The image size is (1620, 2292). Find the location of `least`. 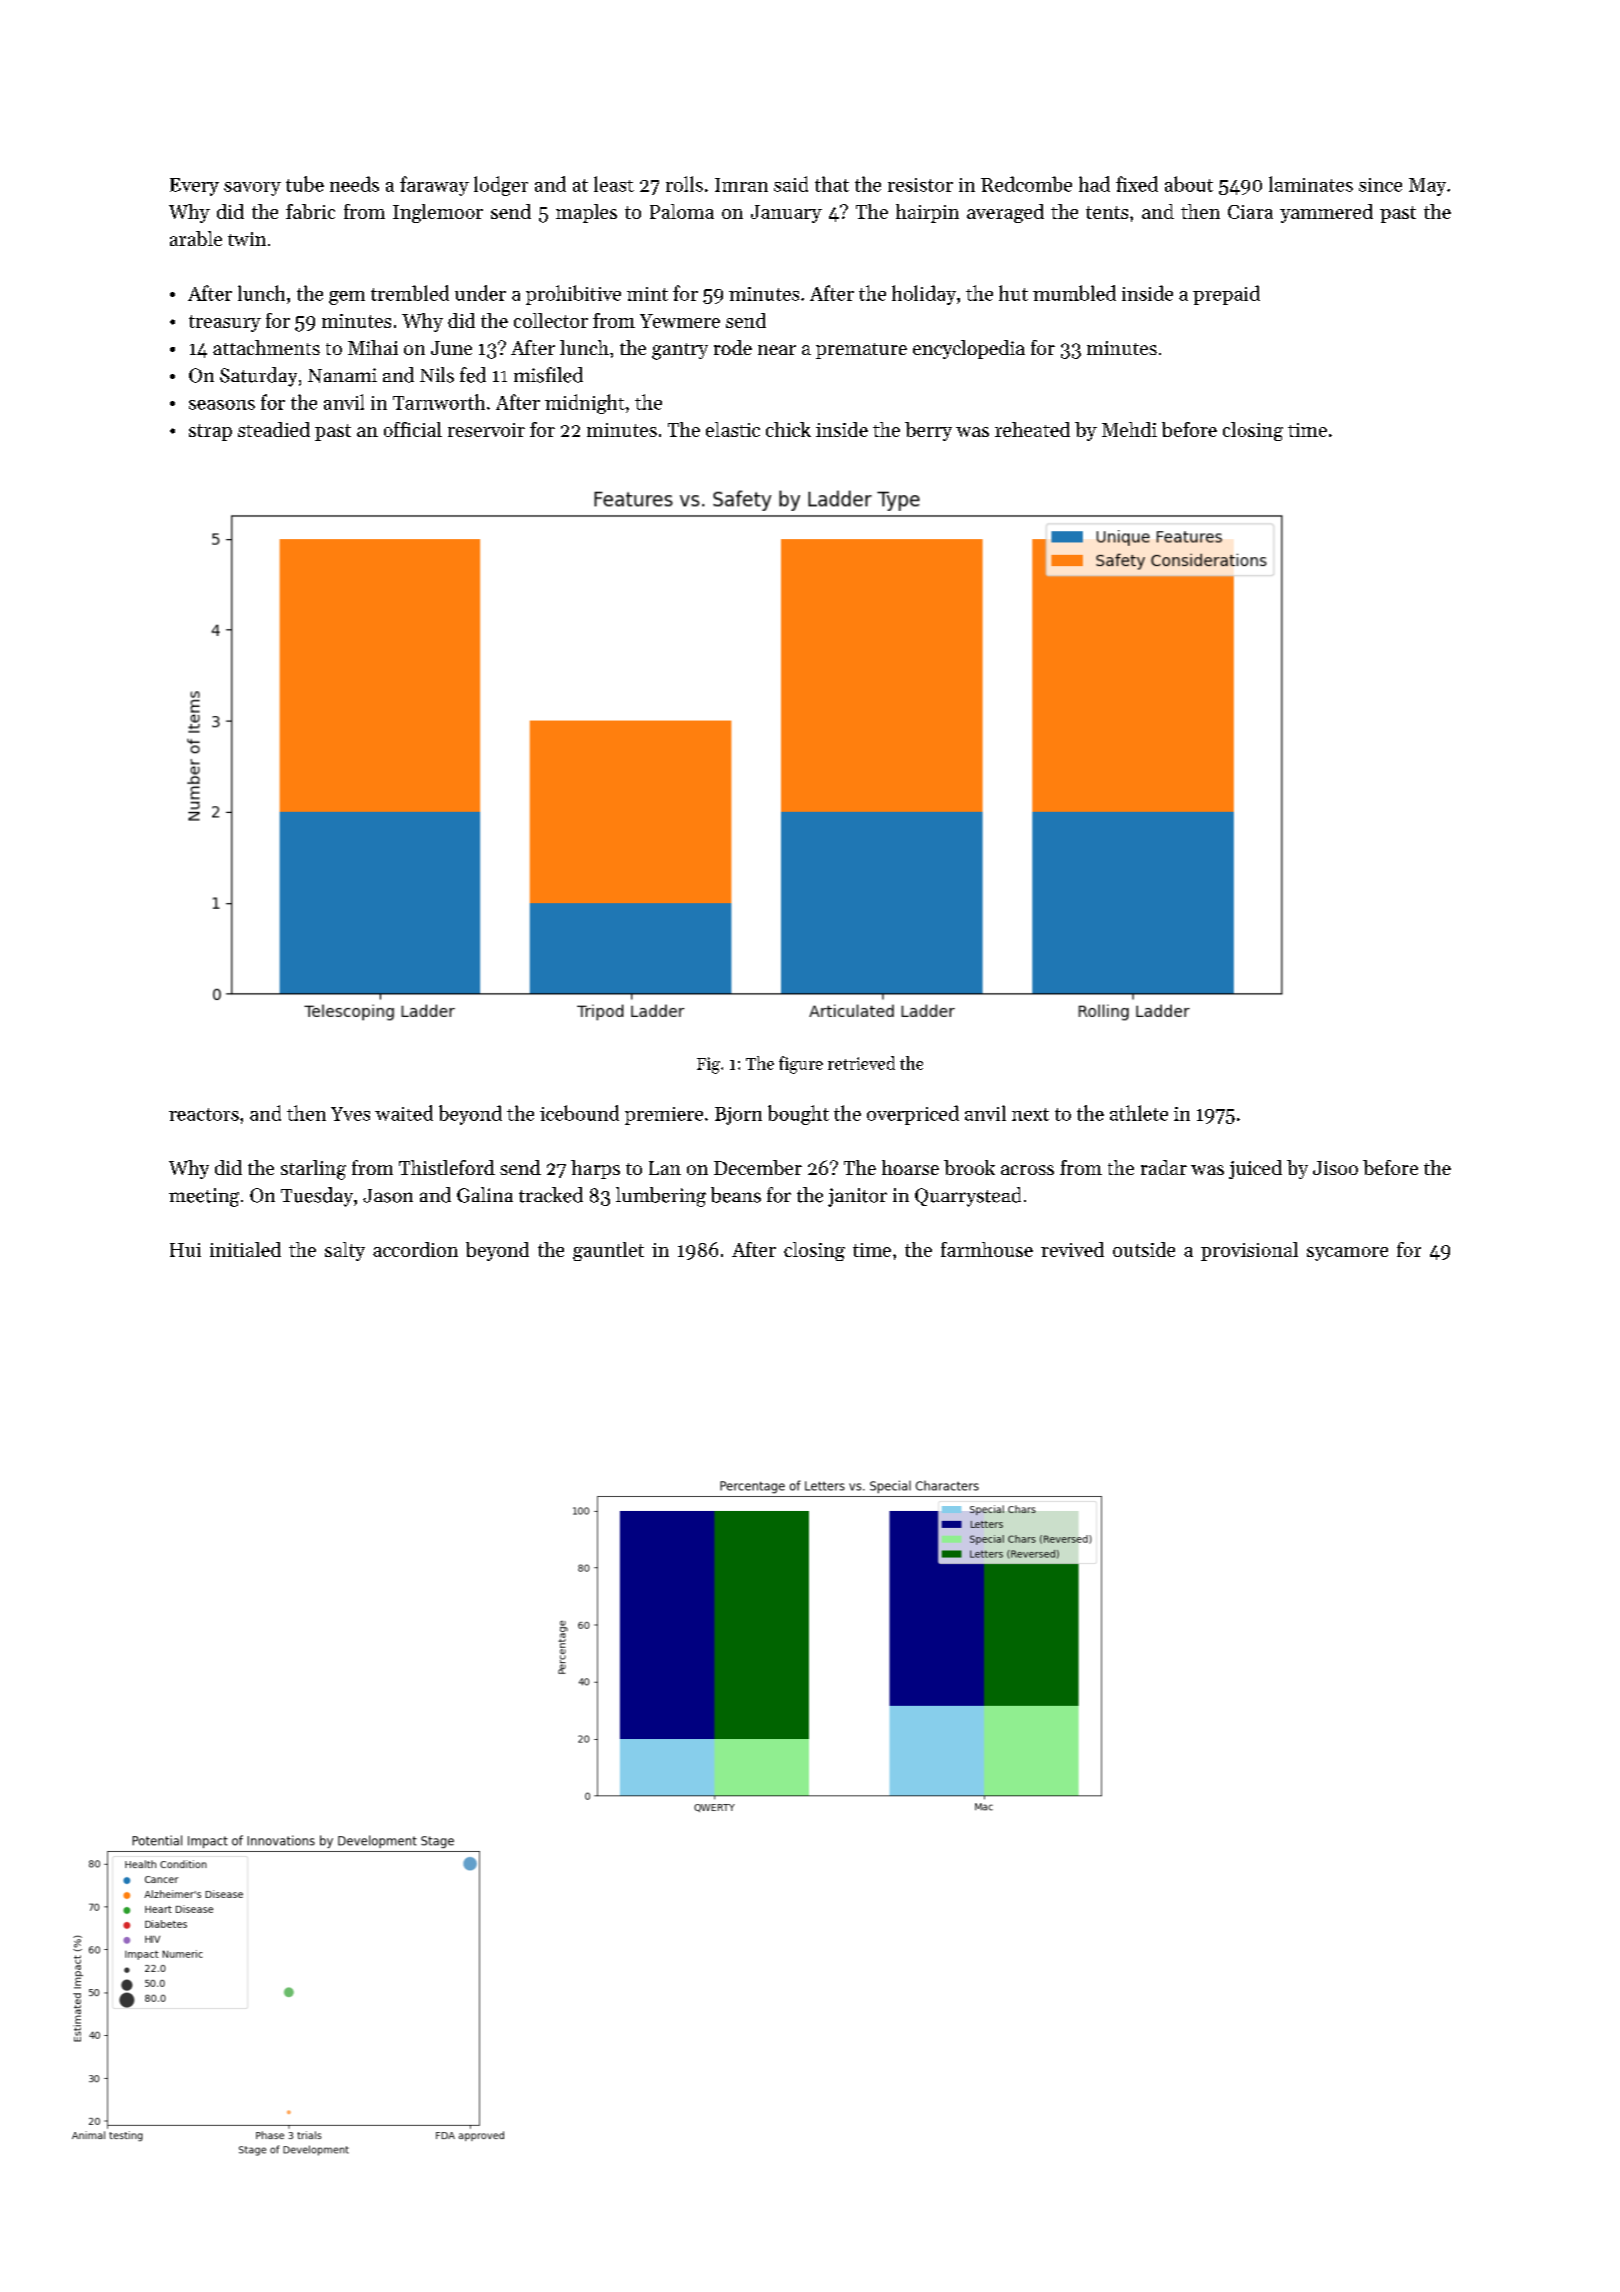

least is located at coordinates (614, 184).
